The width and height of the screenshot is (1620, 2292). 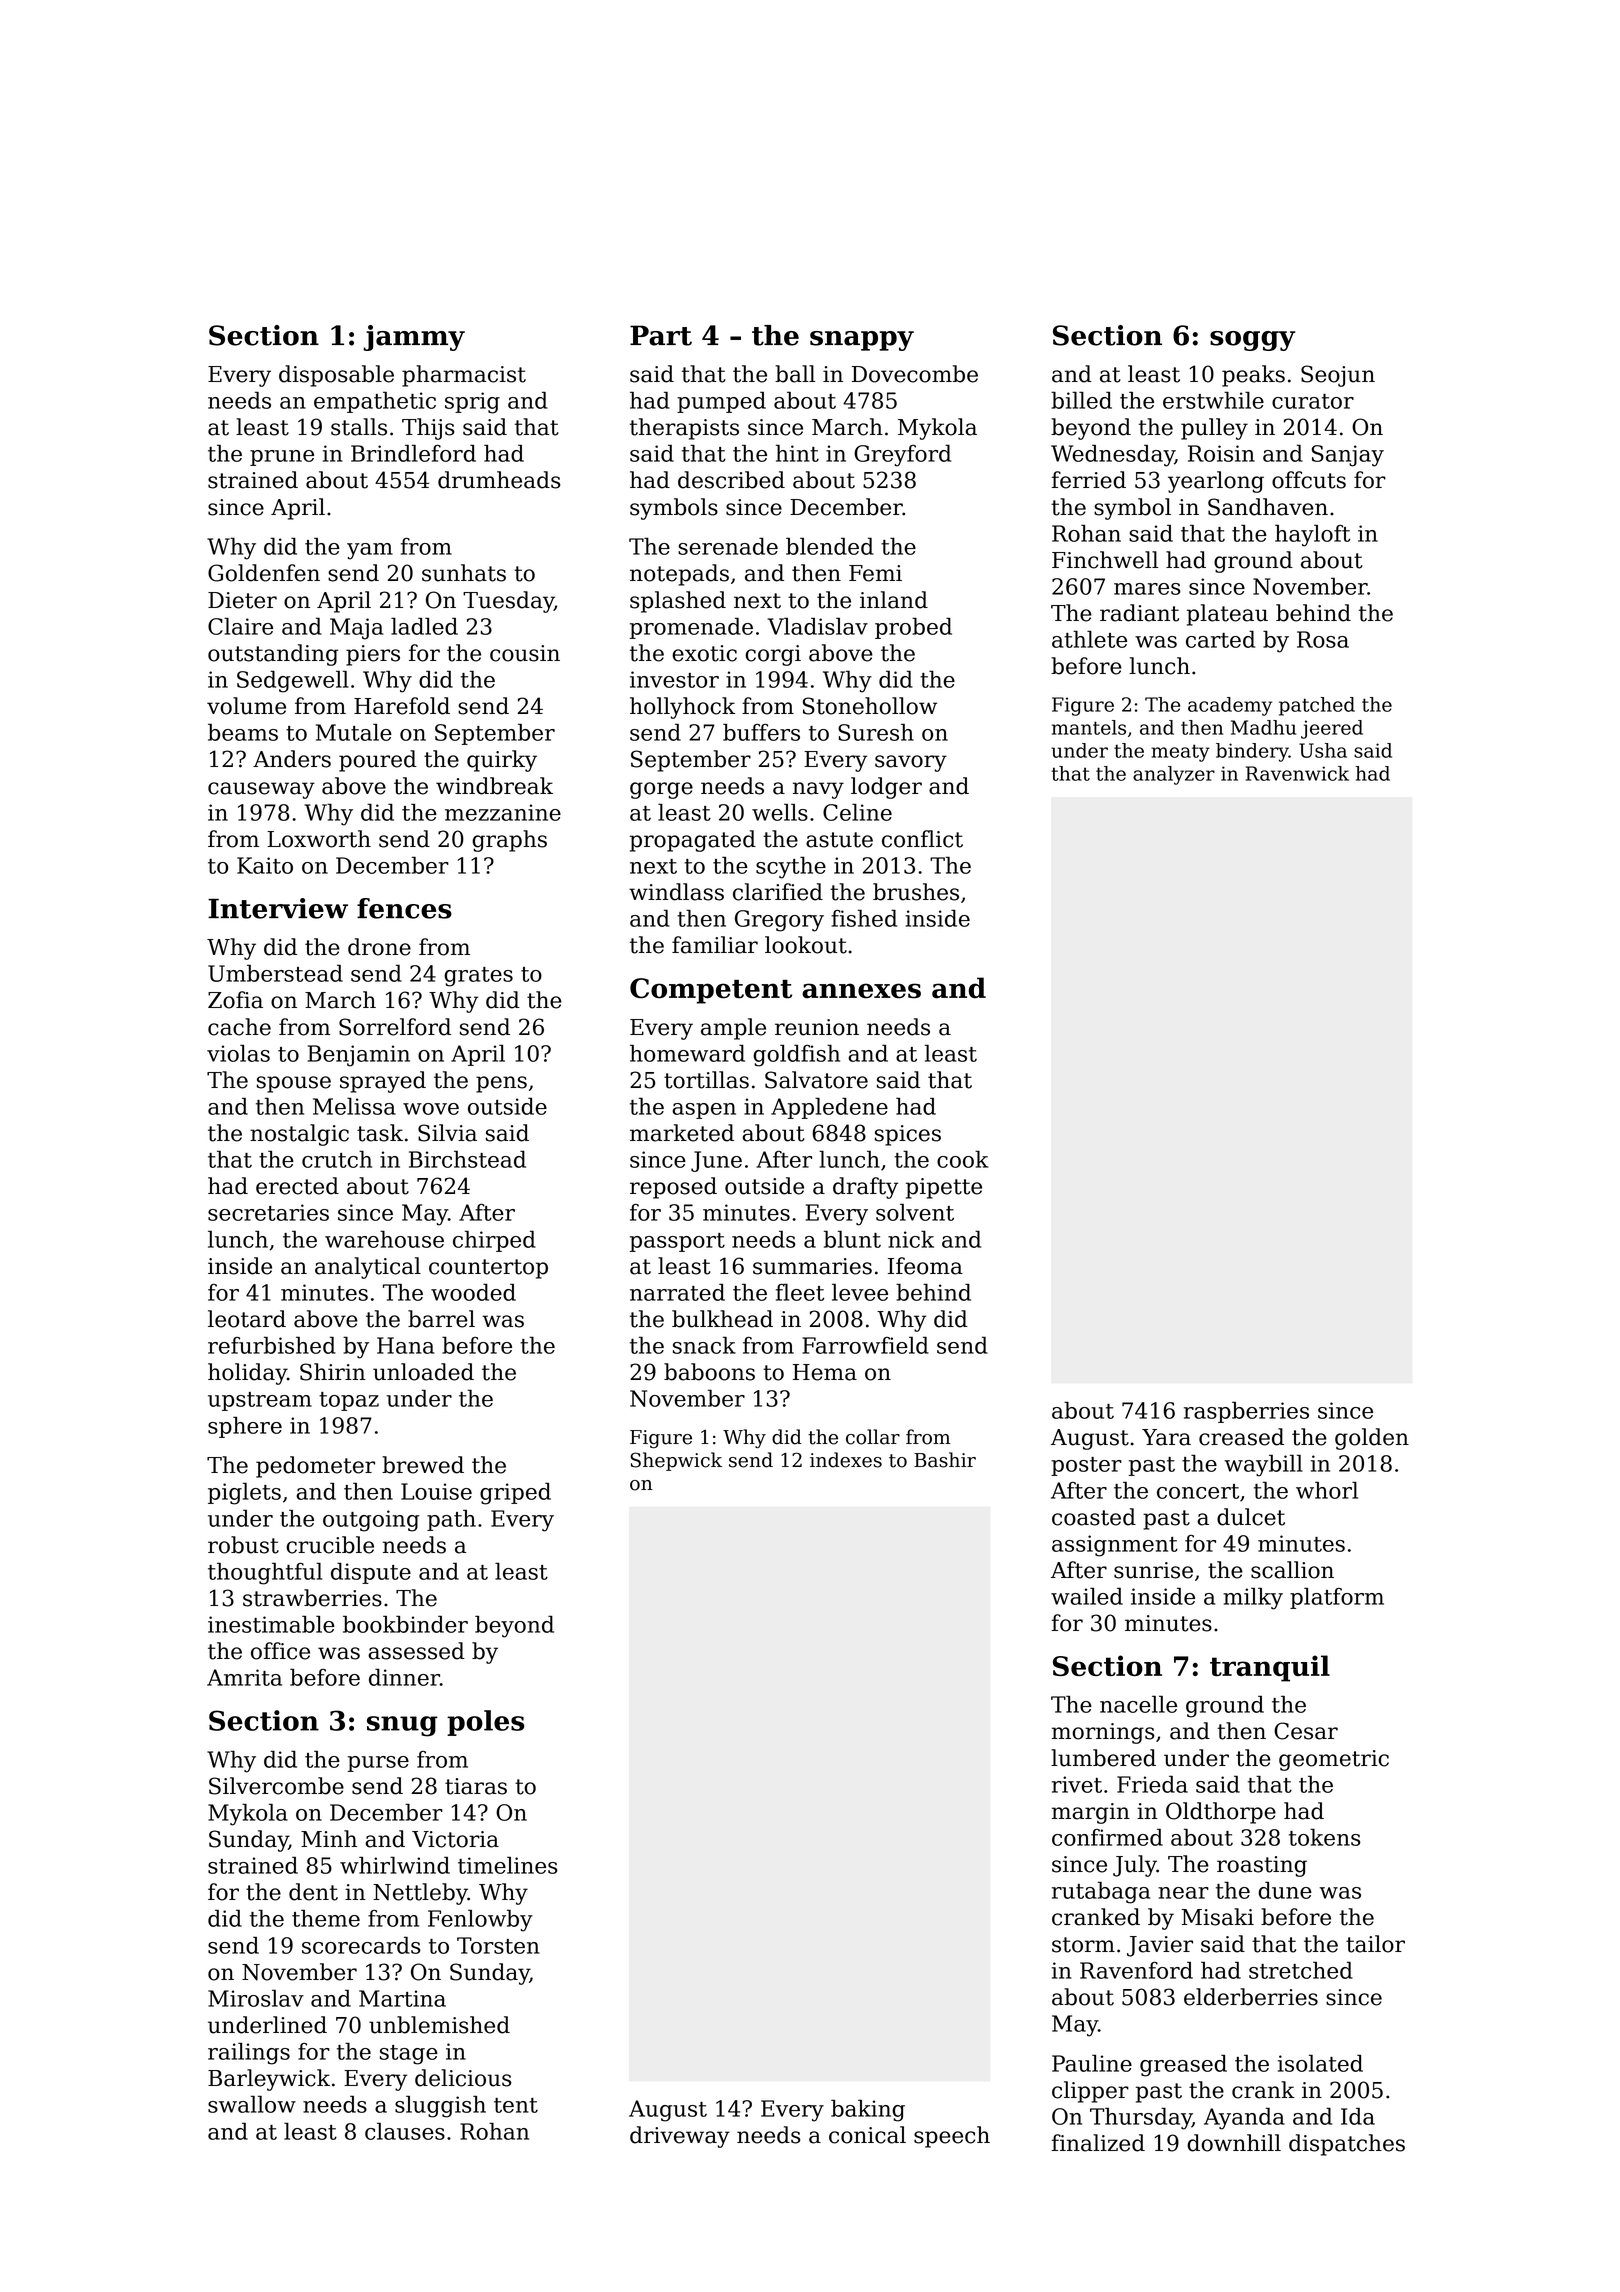 I want to click on spices, so click(x=908, y=1135).
